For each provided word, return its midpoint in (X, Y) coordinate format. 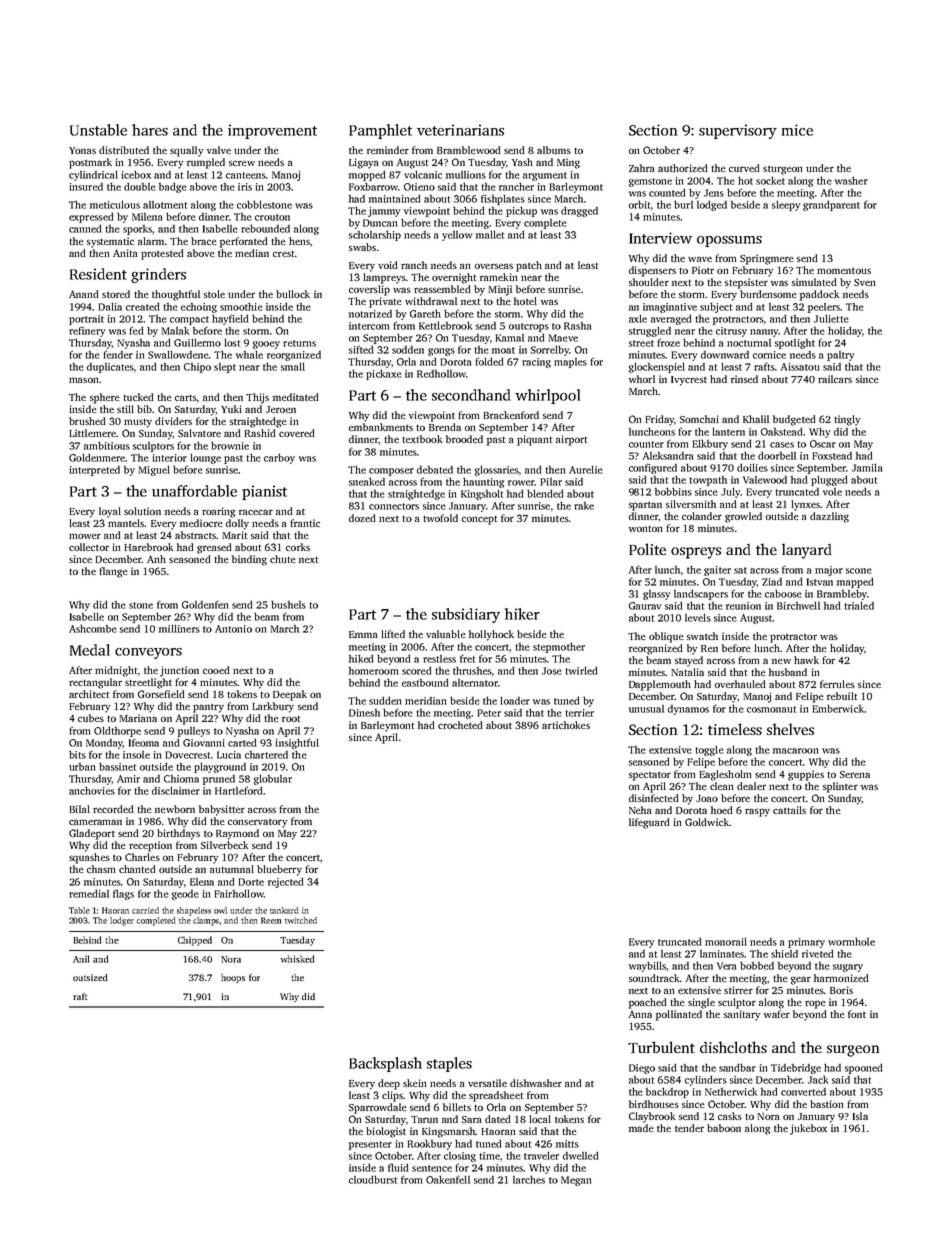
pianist (264, 492)
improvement (272, 131)
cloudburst (373, 1179)
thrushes (472, 670)
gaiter (717, 571)
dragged (579, 211)
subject (716, 307)
